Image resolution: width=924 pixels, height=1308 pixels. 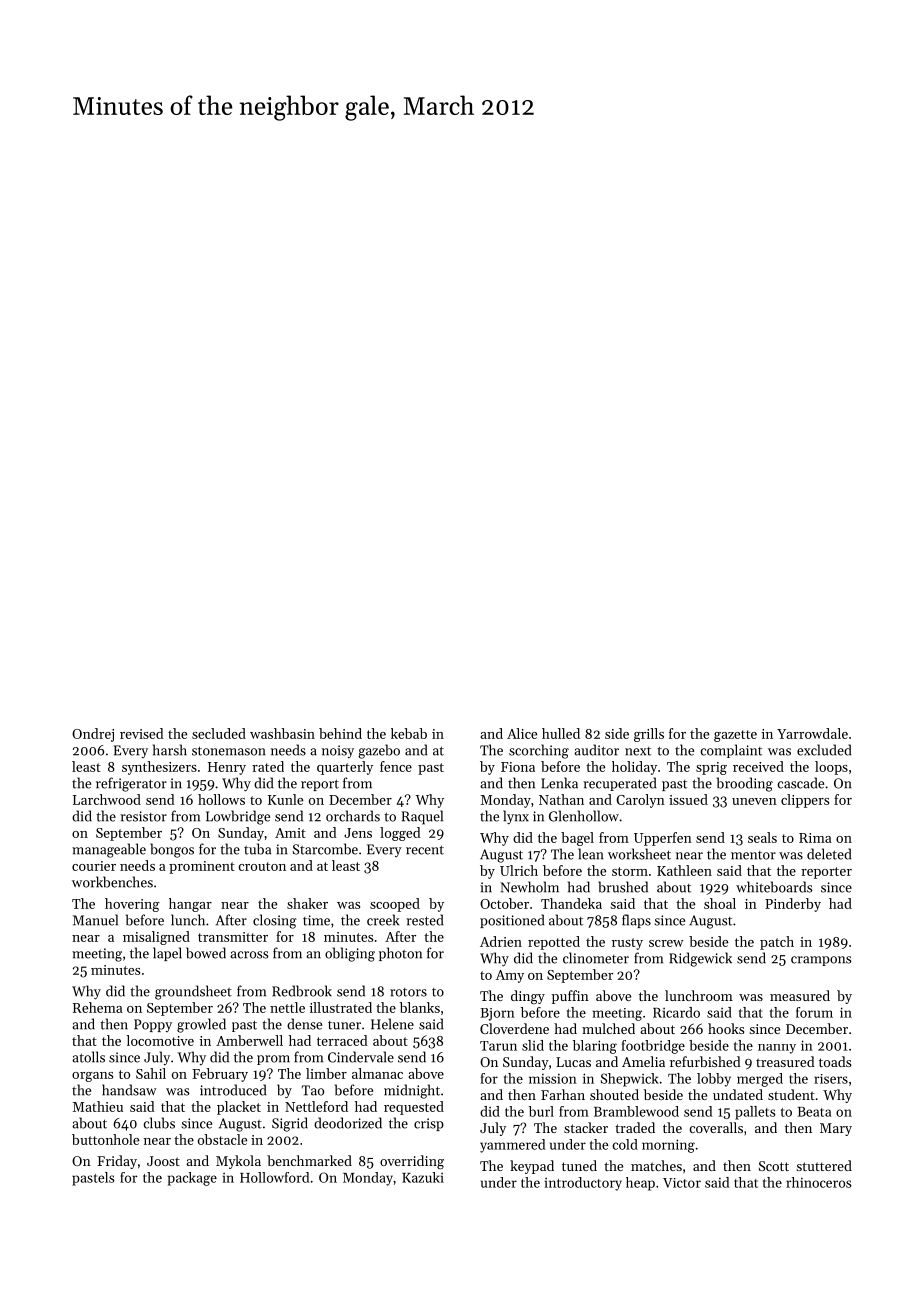 What do you see at coordinates (649, 735) in the screenshot?
I see `grills` at bounding box center [649, 735].
